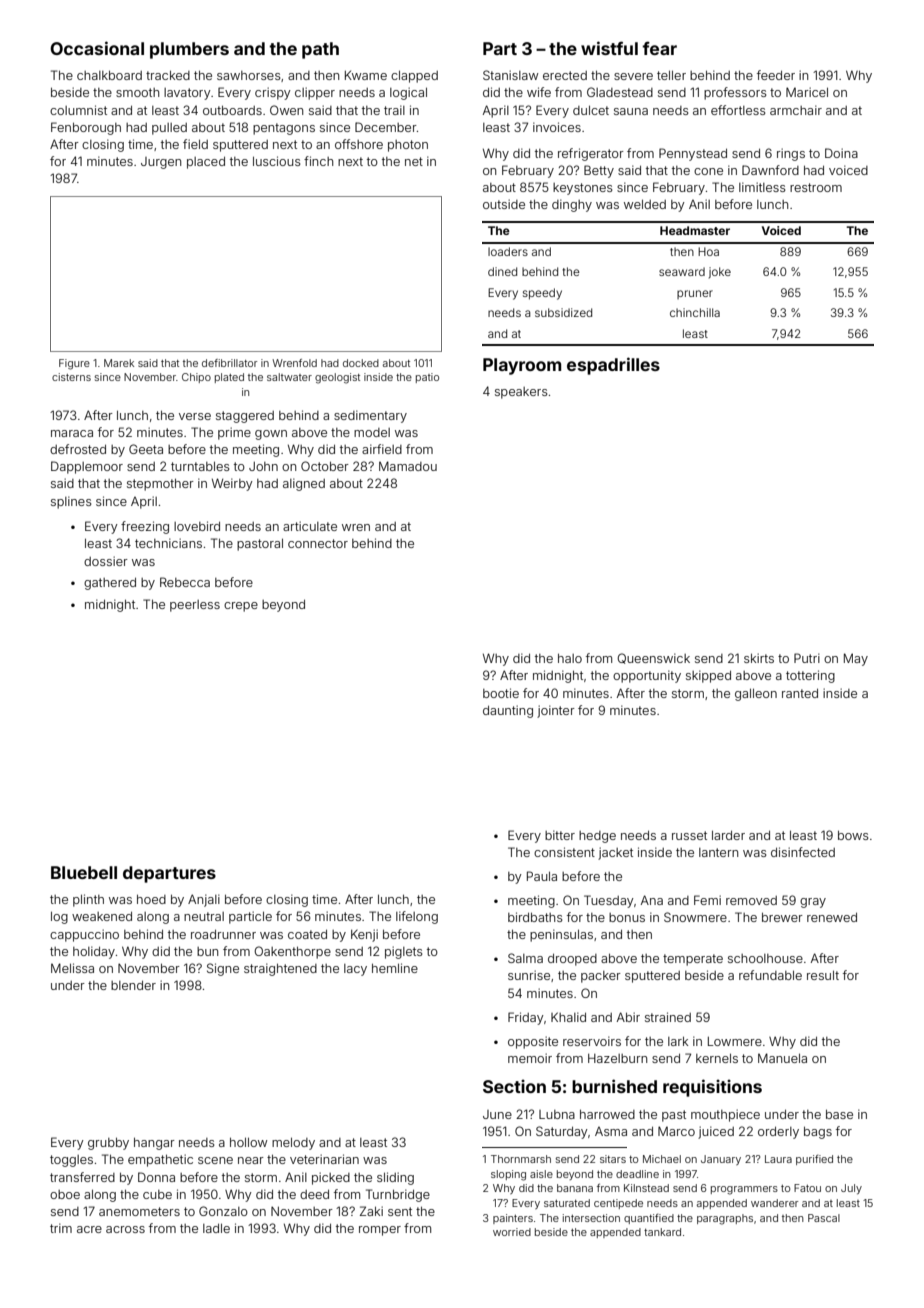  I want to click on peninsulas, so click(561, 935).
